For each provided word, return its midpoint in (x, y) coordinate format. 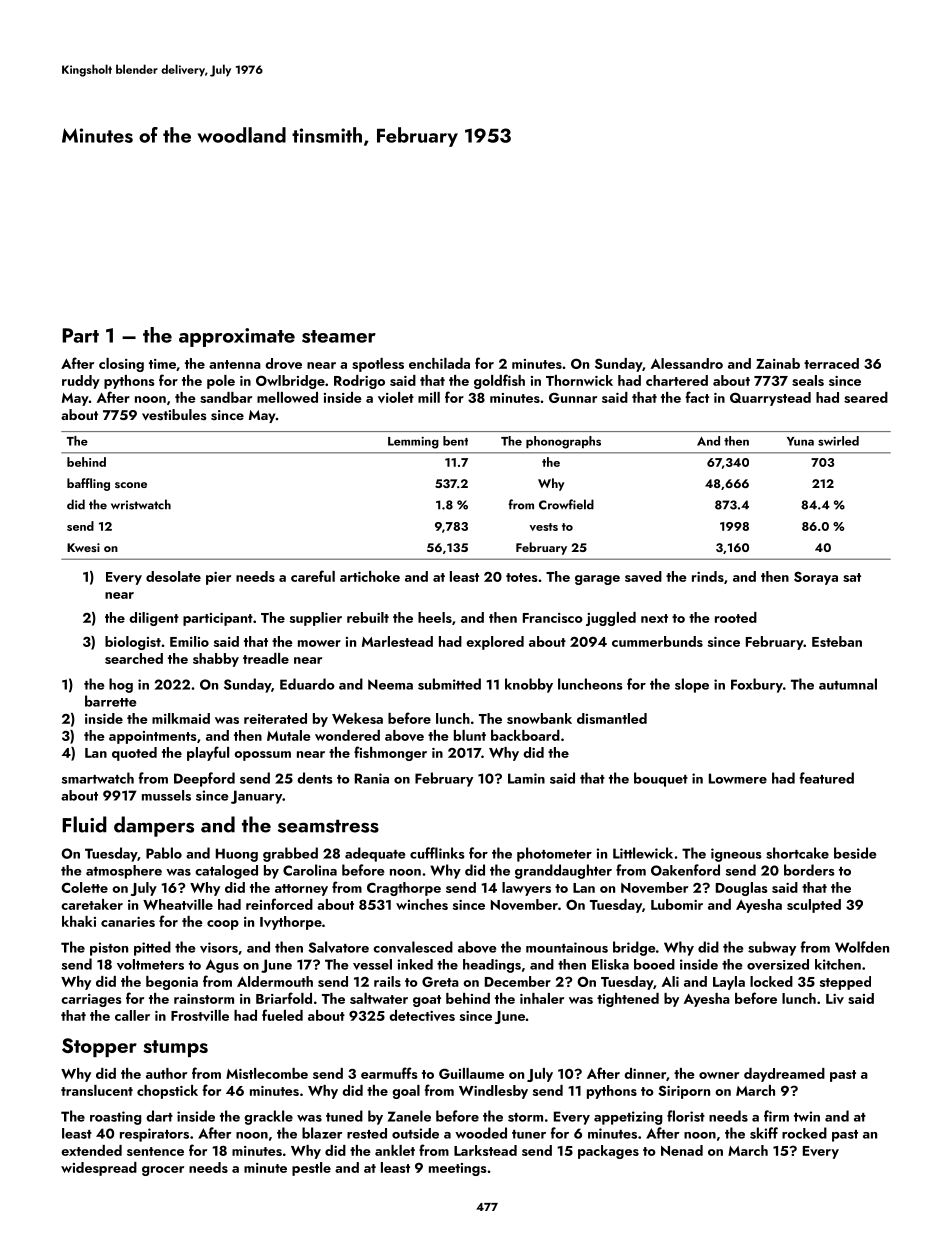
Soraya (816, 578)
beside (855, 853)
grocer (163, 1171)
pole (221, 382)
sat (852, 577)
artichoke (370, 576)
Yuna (800, 441)
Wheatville (178, 904)
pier (218, 578)
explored (495, 643)
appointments (152, 737)
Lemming (413, 442)
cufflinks (437, 853)
